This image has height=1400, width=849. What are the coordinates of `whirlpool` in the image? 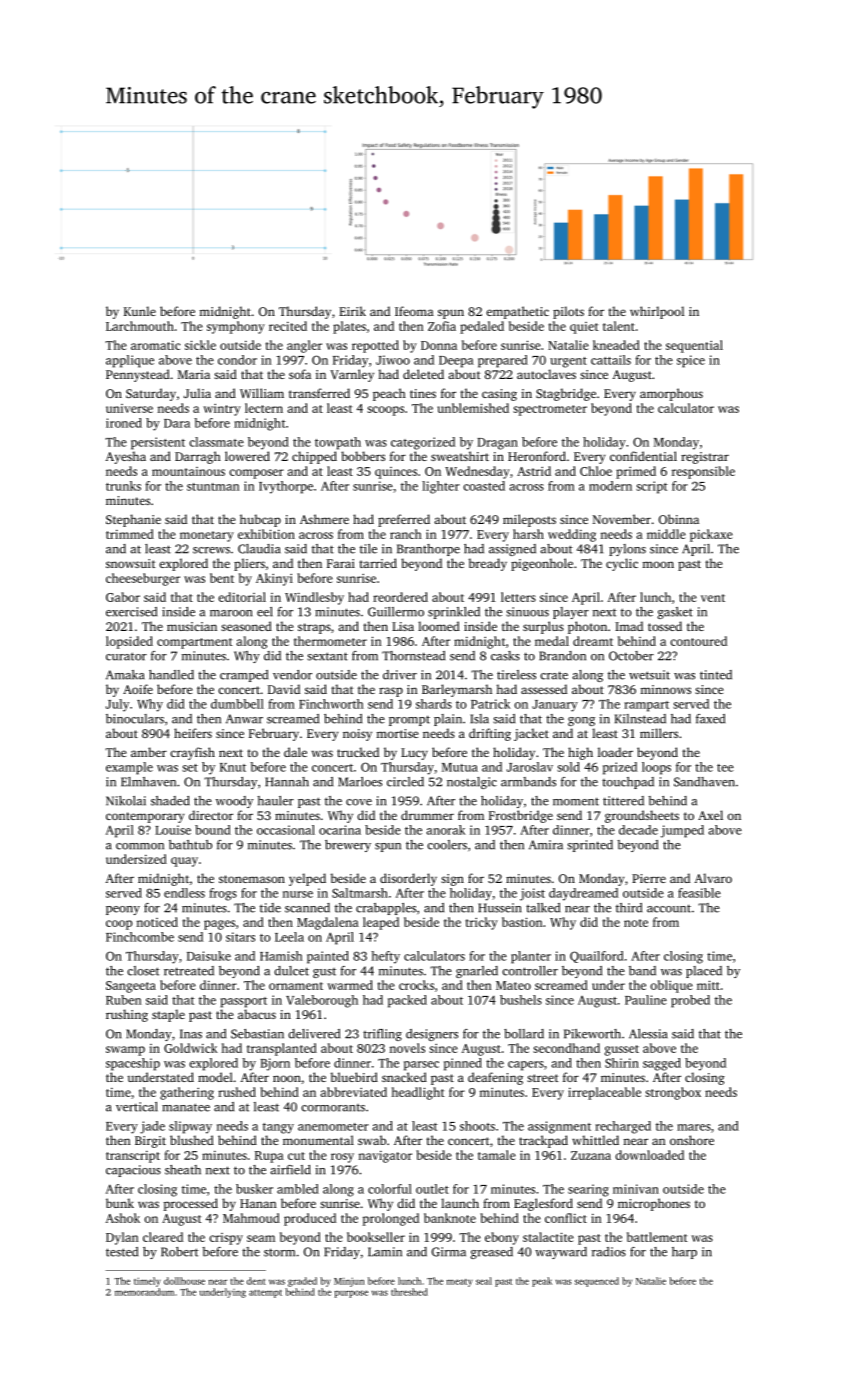 It's located at (657, 312).
